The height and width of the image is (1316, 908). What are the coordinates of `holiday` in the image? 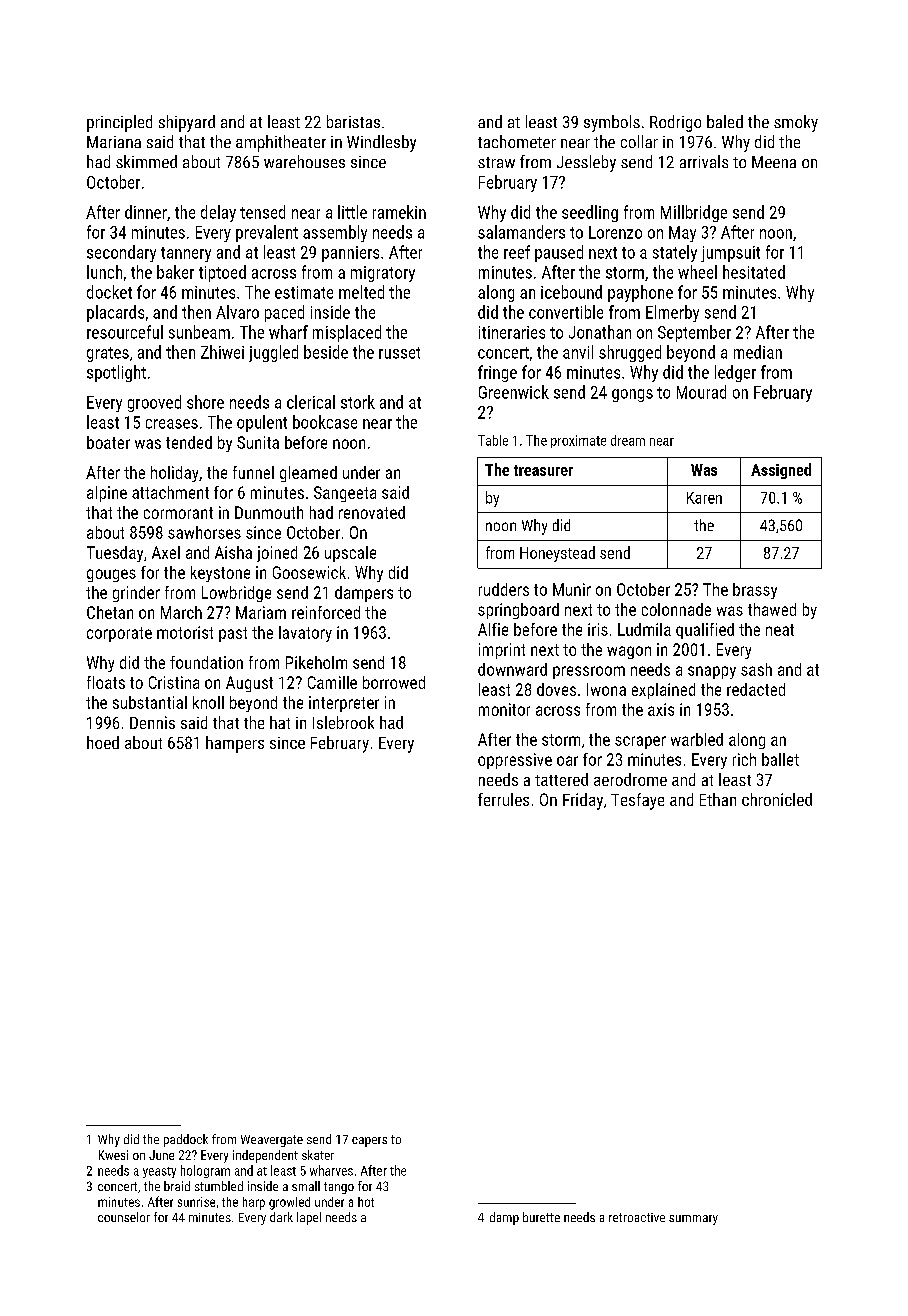 It's located at (174, 474).
